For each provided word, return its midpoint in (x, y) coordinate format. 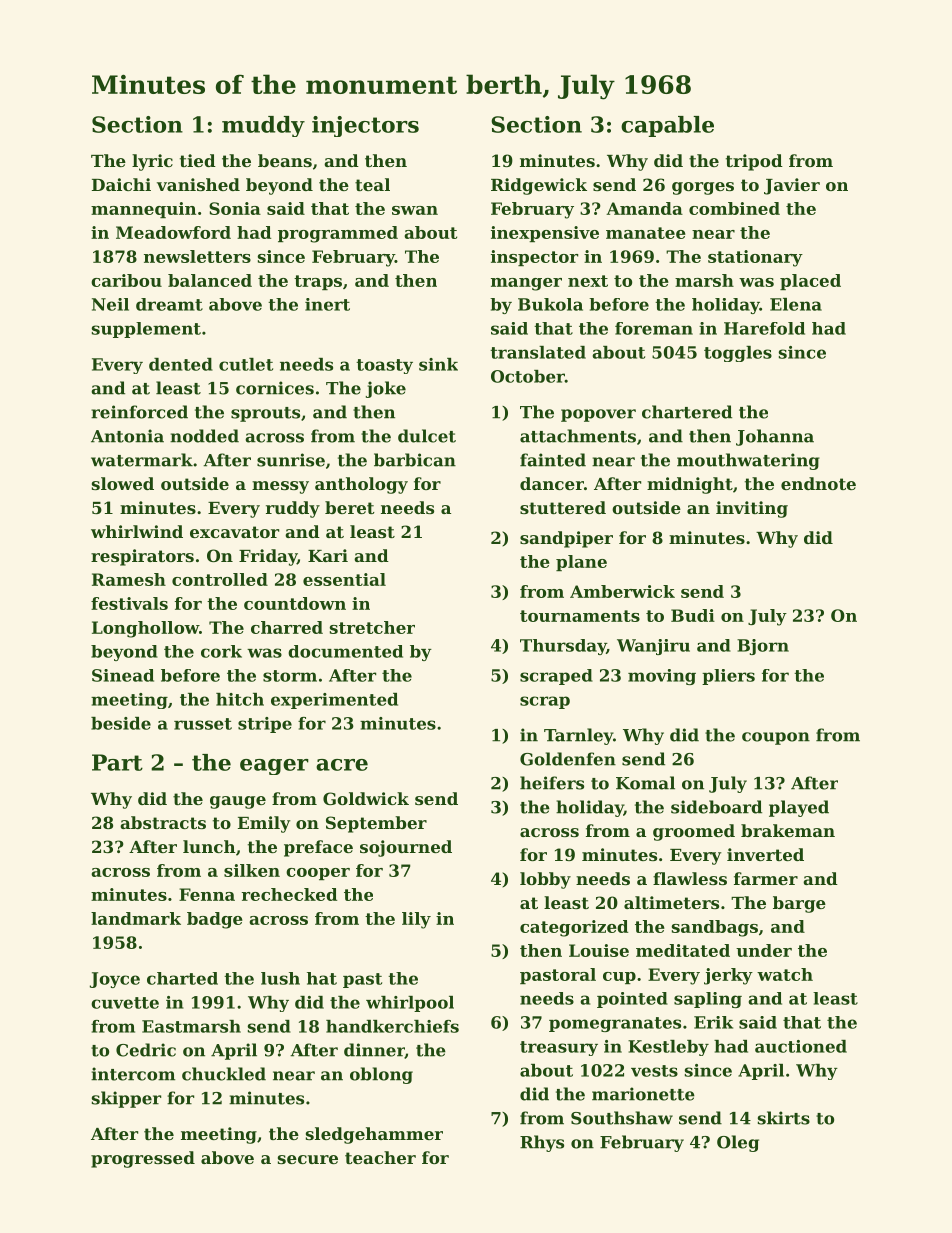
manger (526, 284)
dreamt (169, 304)
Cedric (146, 1050)
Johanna (775, 437)
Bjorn (763, 647)
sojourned (406, 848)
